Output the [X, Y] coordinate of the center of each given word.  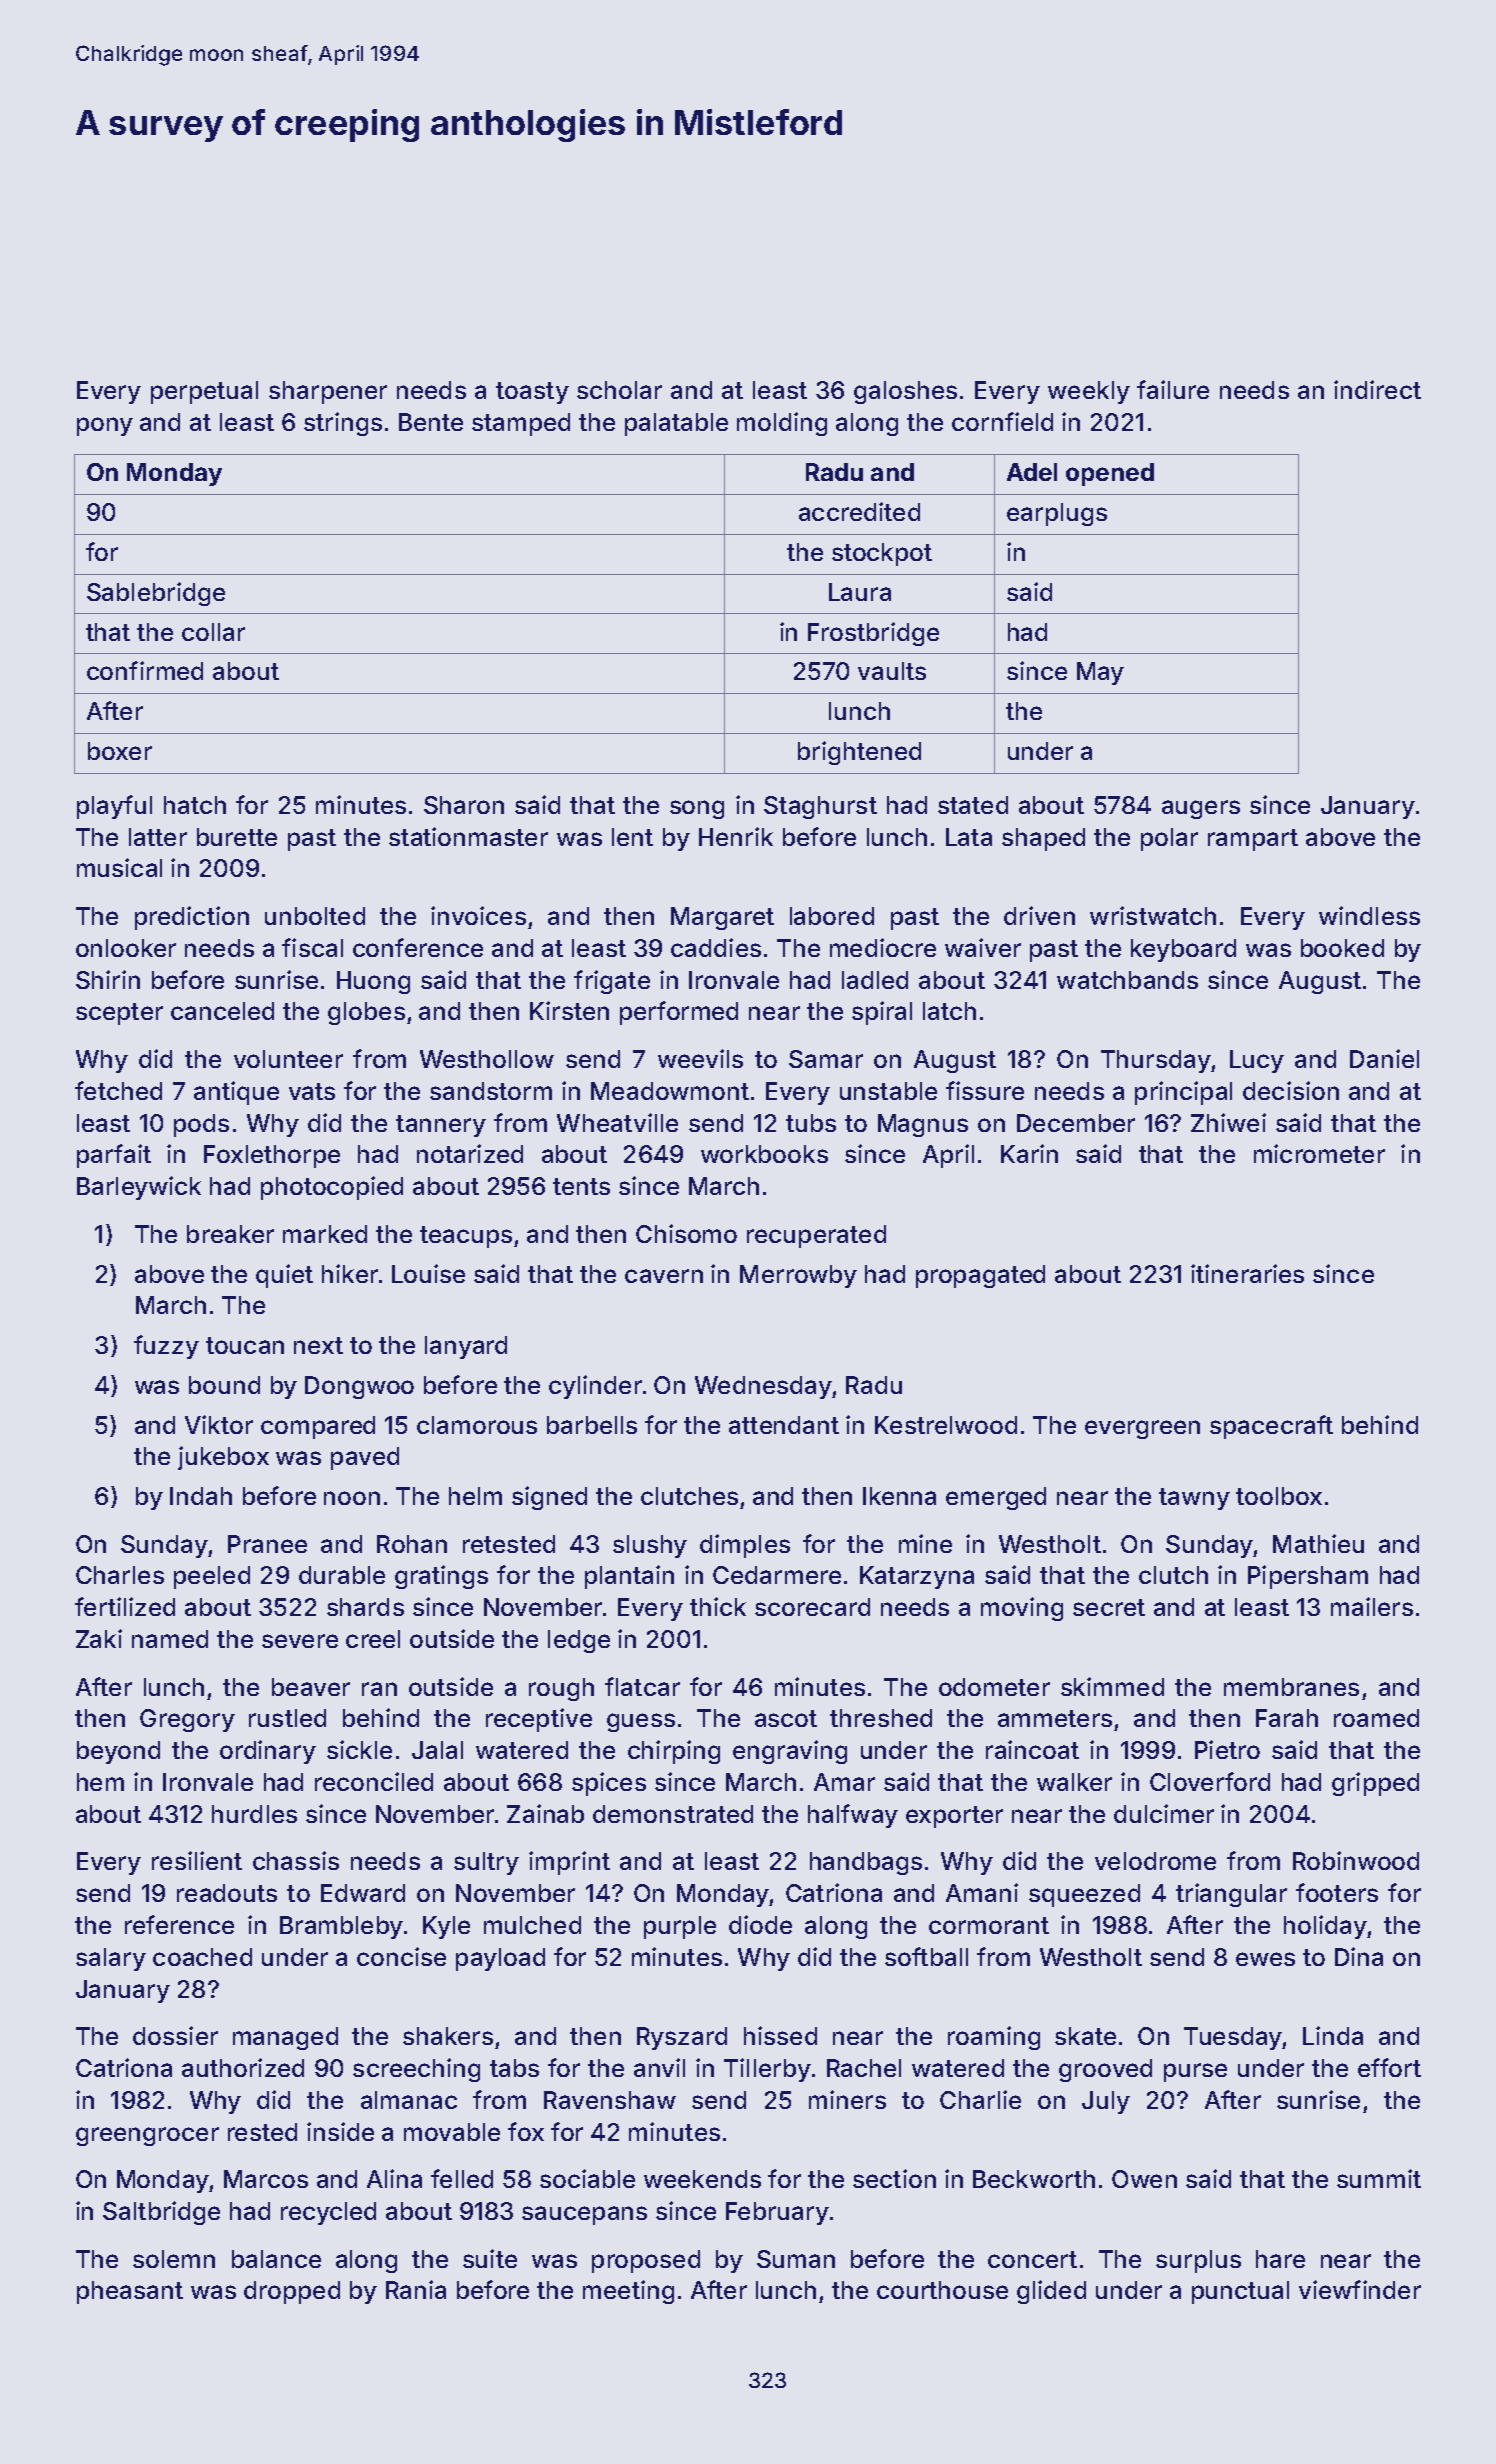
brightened [859, 753]
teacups [466, 1237]
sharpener [328, 392]
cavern [664, 1276]
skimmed [1112, 1686]
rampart [1253, 840]
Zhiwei [1228, 1122]
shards [365, 1607]
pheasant [130, 2292]
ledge [579, 1641]
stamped [521, 424]
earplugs [1057, 514]
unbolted [315, 916]
